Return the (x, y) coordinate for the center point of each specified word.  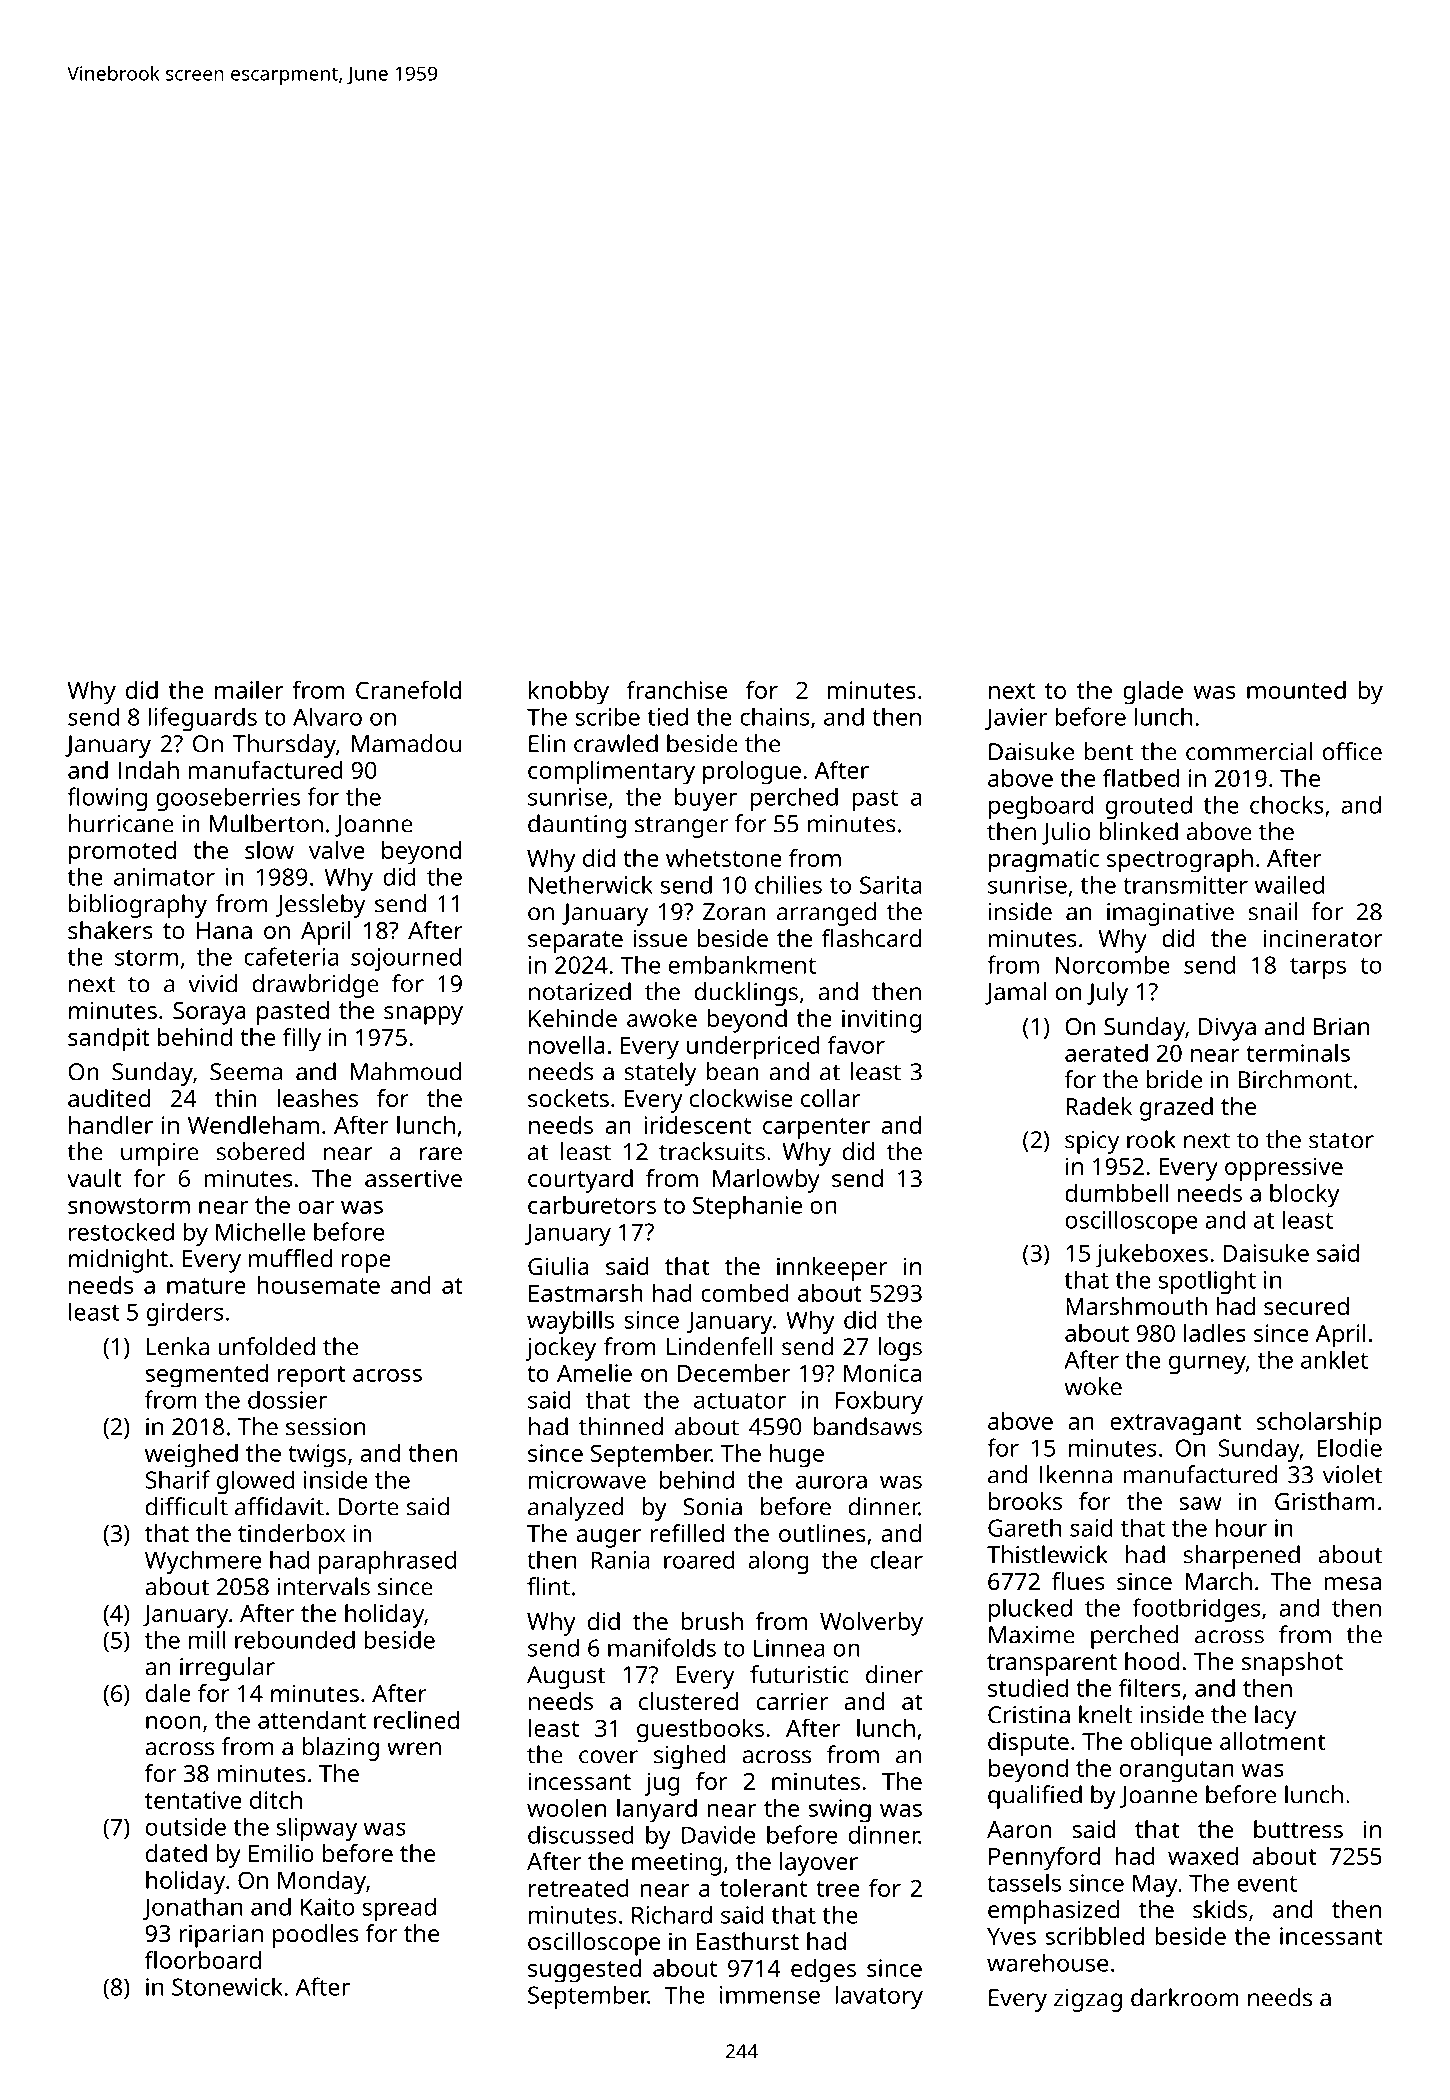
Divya (1227, 1029)
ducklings (746, 994)
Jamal (1015, 993)
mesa (1352, 1583)
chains (774, 716)
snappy (423, 1015)
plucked (1030, 1610)
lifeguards (202, 719)
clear (896, 1559)
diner (894, 1674)
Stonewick (227, 1986)
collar (830, 1098)
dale (168, 1693)
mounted (1296, 690)
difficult (187, 1506)
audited (109, 1098)
